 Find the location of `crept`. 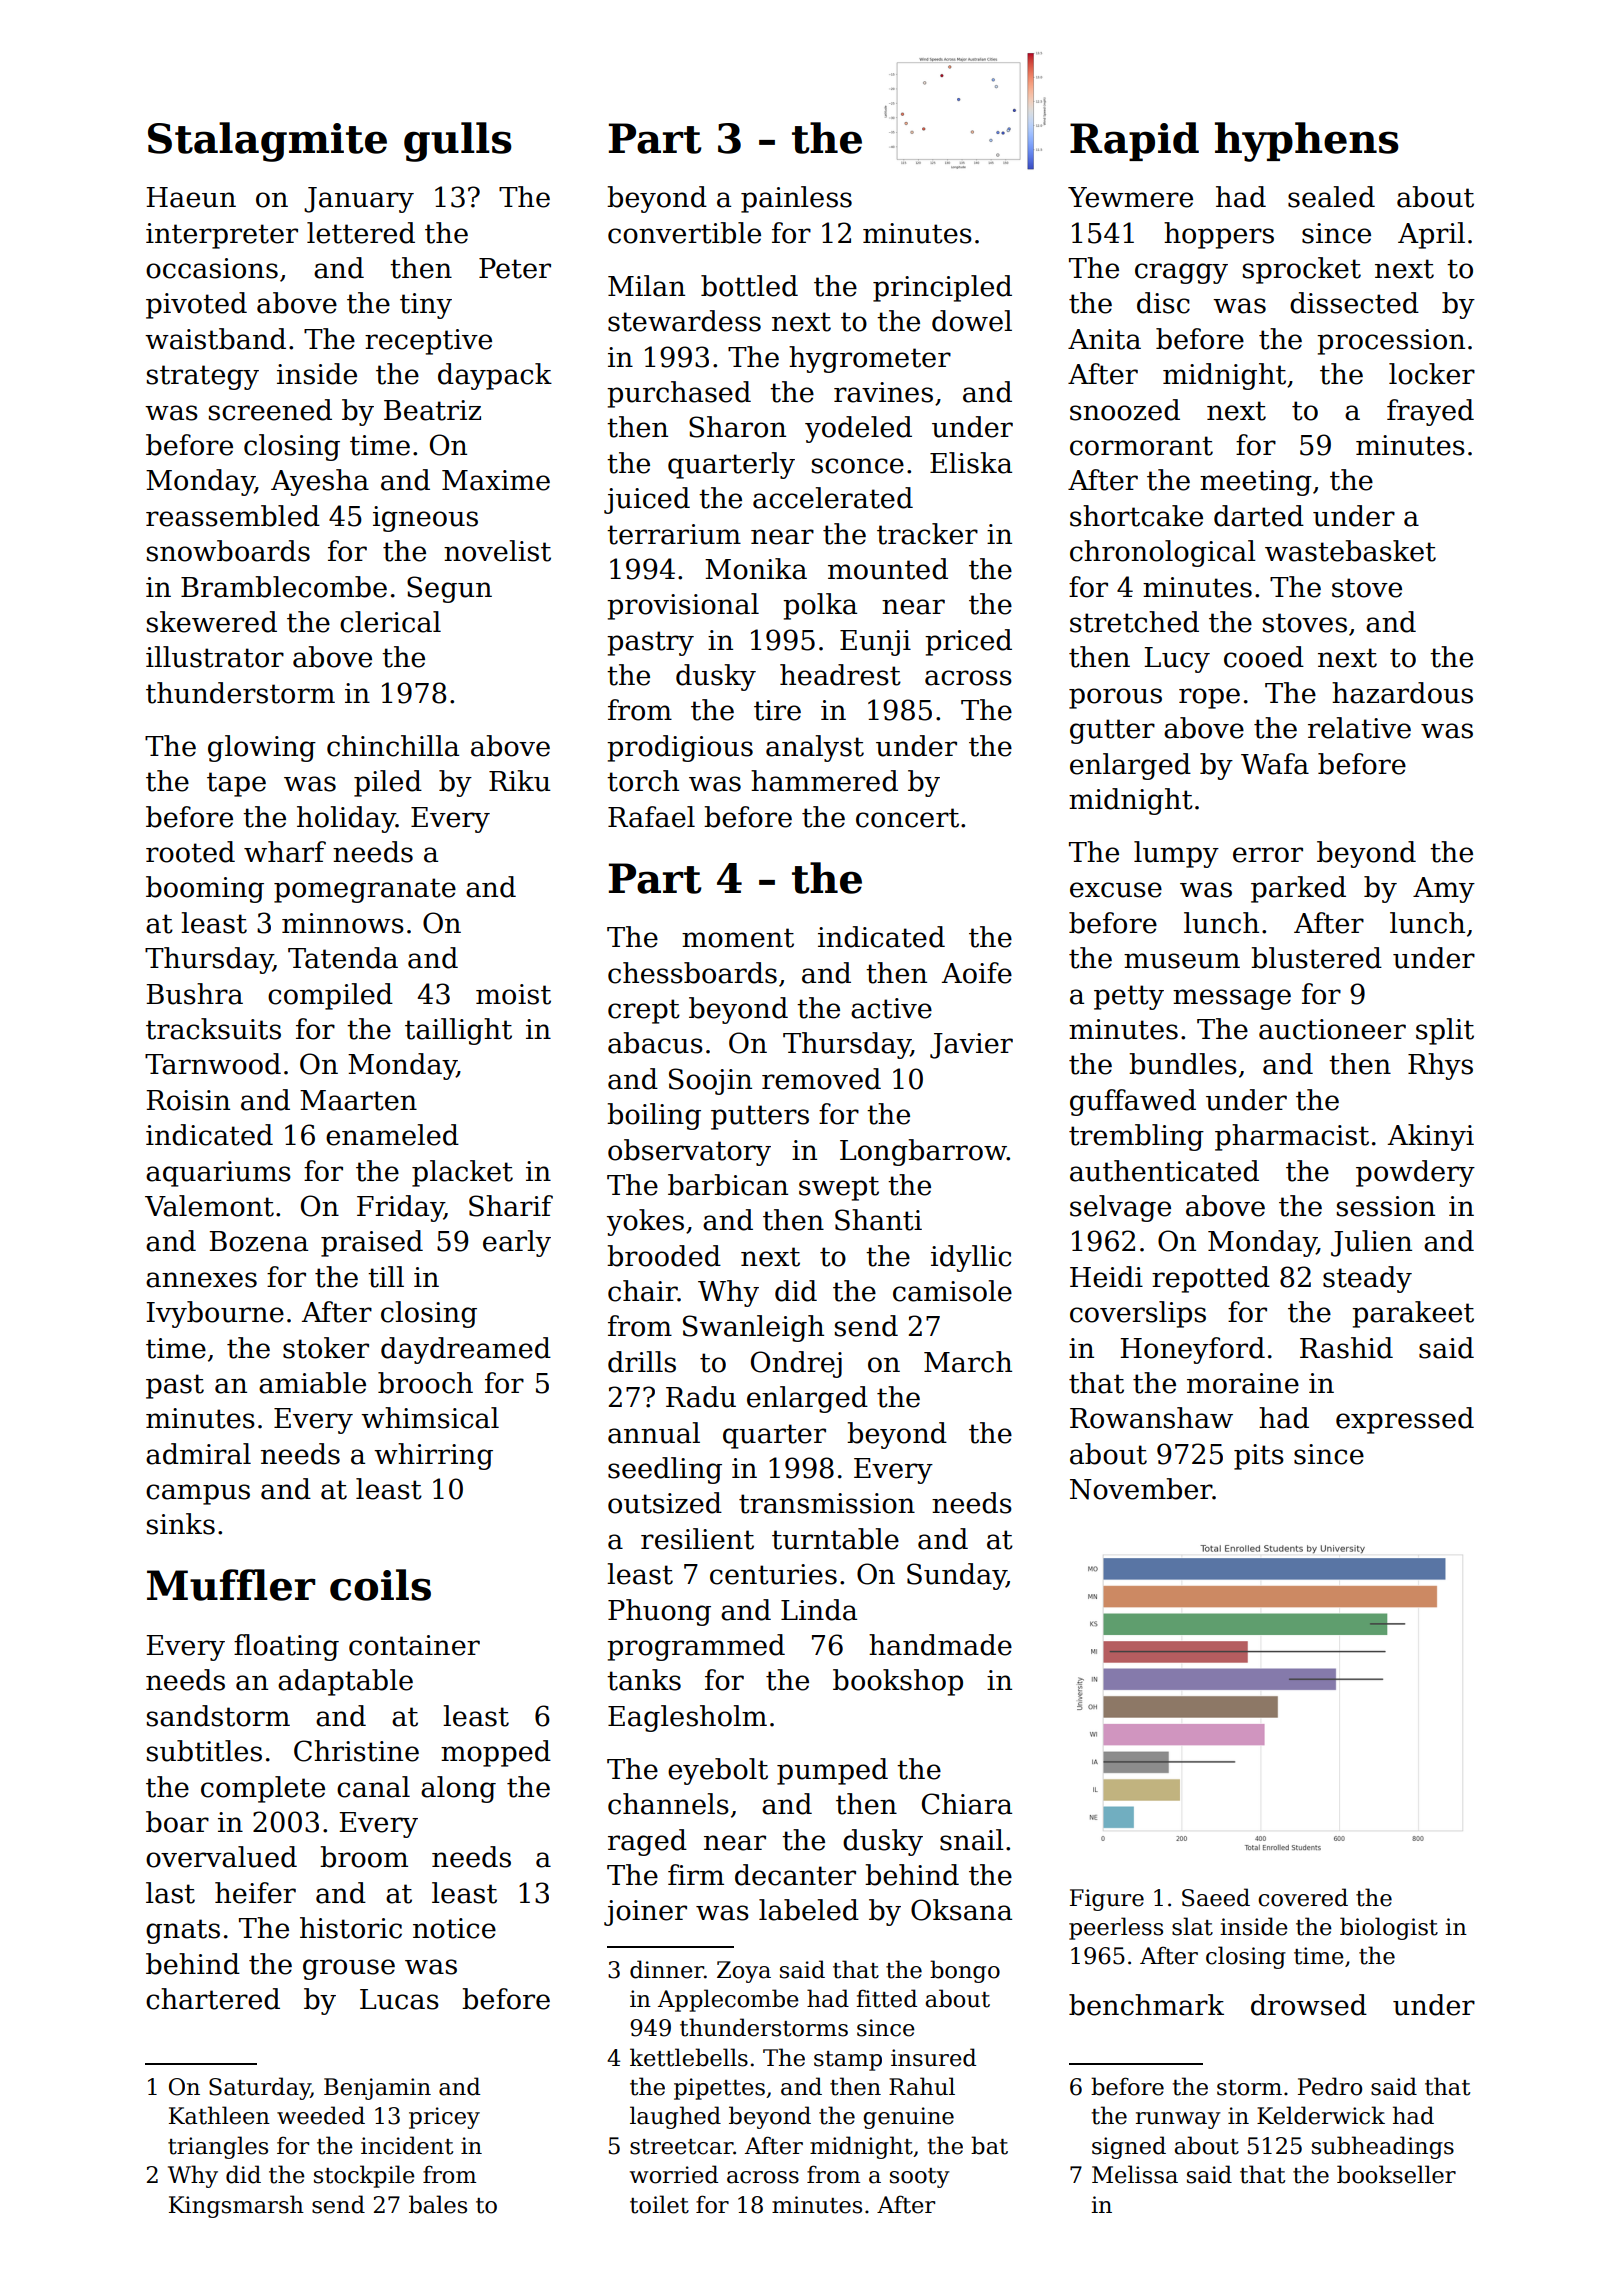

crept is located at coordinates (644, 1011).
